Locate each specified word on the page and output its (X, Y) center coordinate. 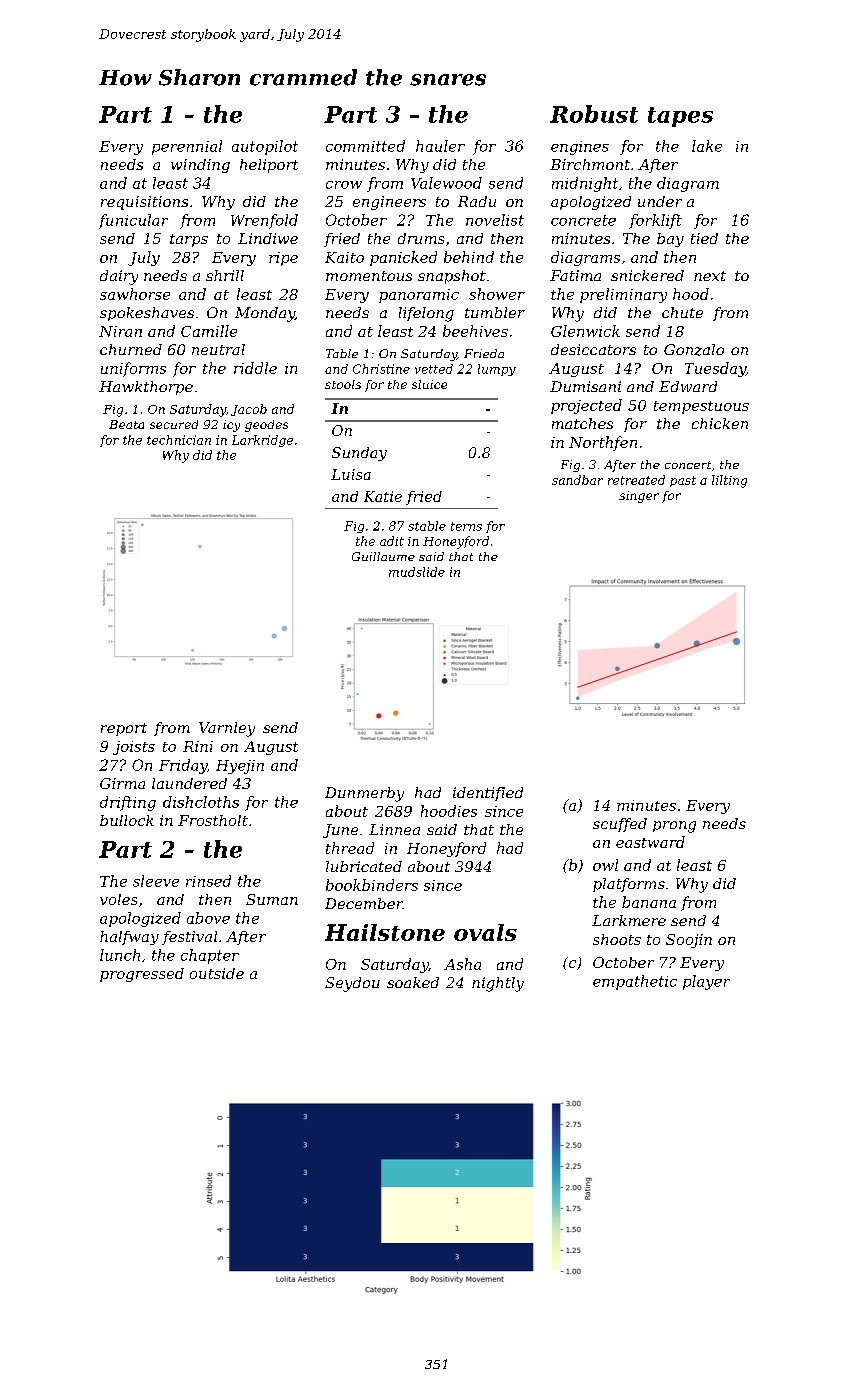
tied (704, 238)
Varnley (227, 729)
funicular (133, 221)
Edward (688, 386)
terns (466, 526)
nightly (498, 984)
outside (217, 973)
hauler (440, 146)
